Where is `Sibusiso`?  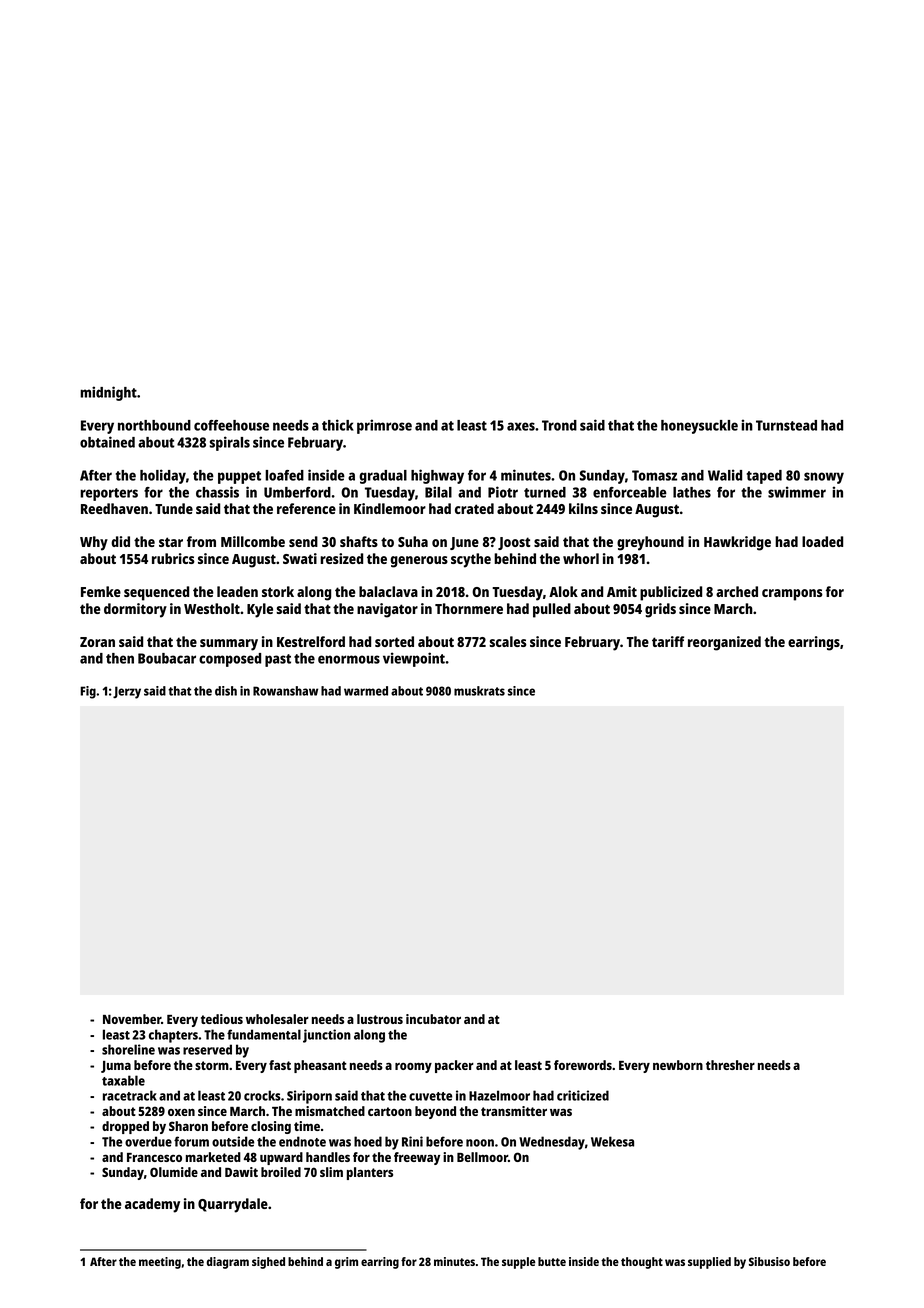 Sibusiso is located at coordinates (769, 1261).
